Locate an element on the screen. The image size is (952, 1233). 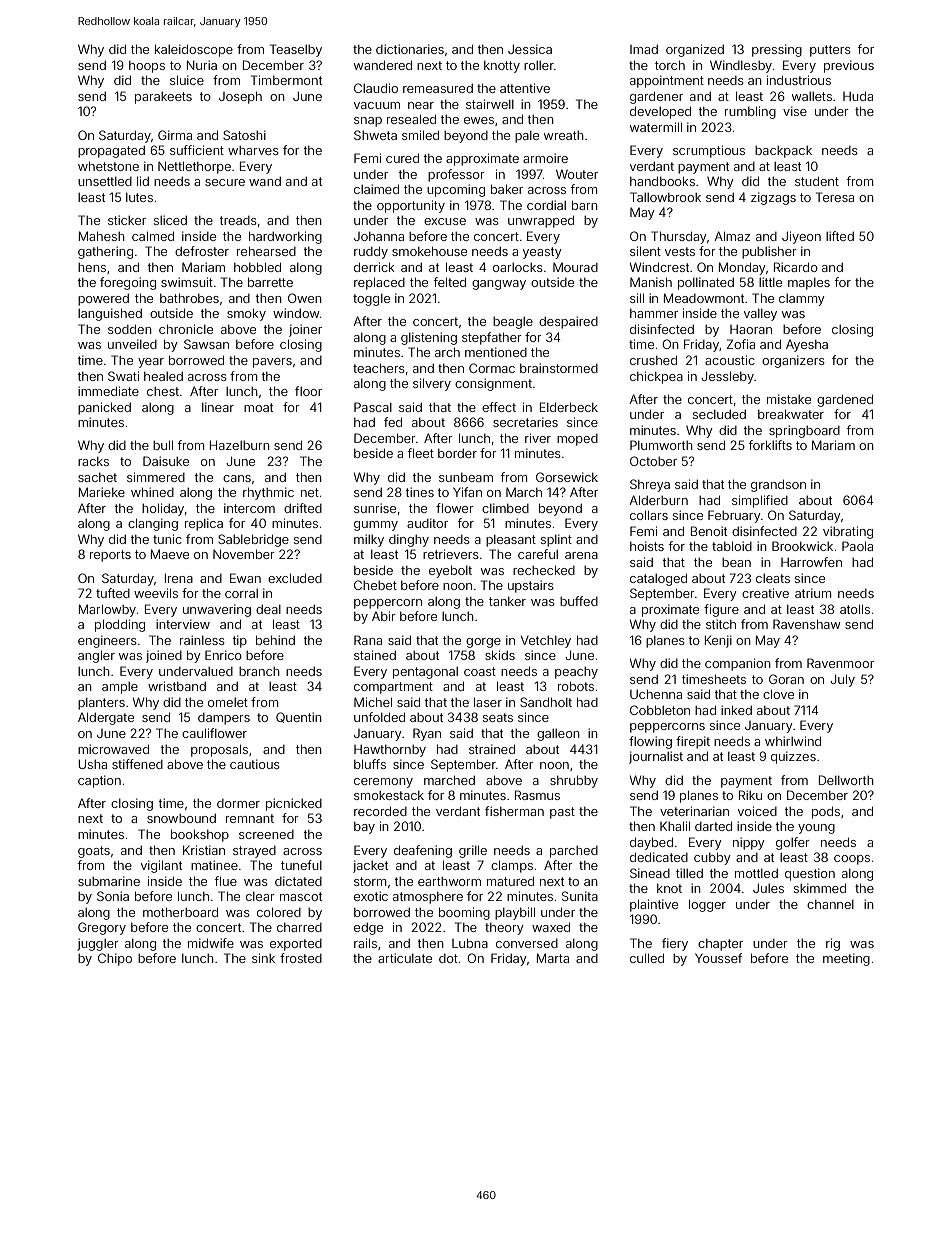
silvery is located at coordinates (432, 384).
